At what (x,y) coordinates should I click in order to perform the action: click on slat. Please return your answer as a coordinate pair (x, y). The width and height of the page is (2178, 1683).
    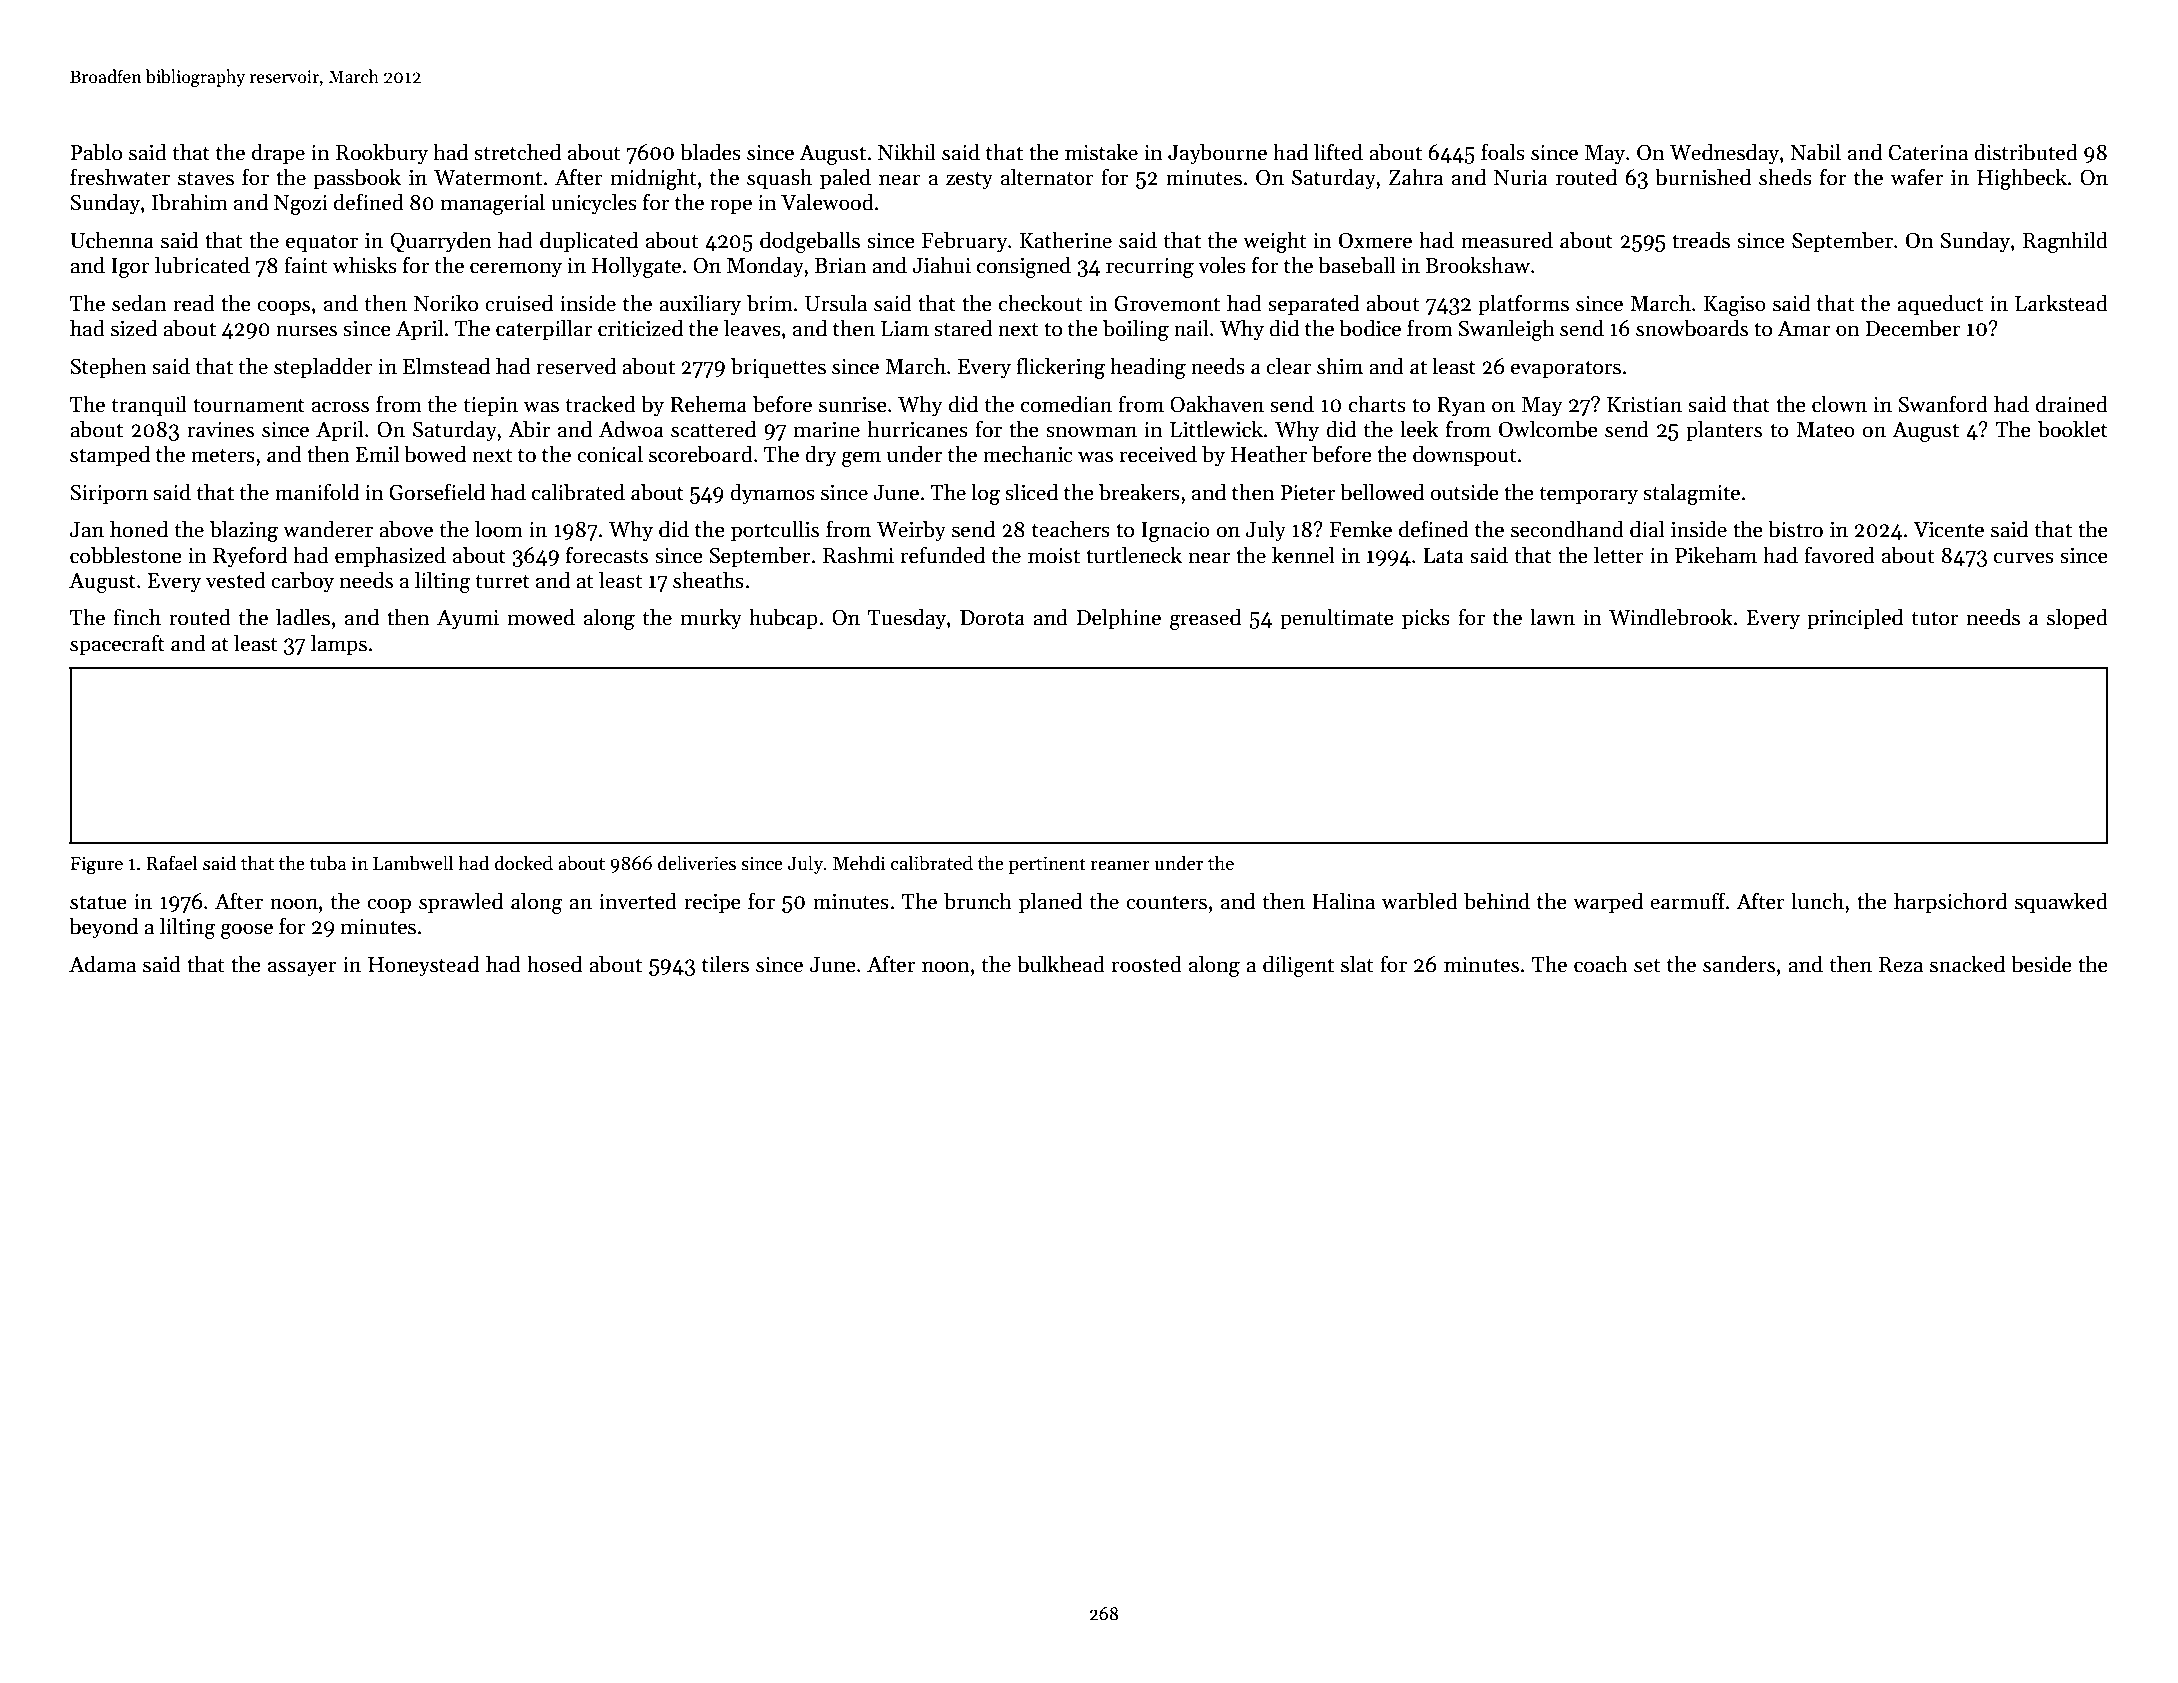
    Looking at the image, I should click on (1357, 964).
